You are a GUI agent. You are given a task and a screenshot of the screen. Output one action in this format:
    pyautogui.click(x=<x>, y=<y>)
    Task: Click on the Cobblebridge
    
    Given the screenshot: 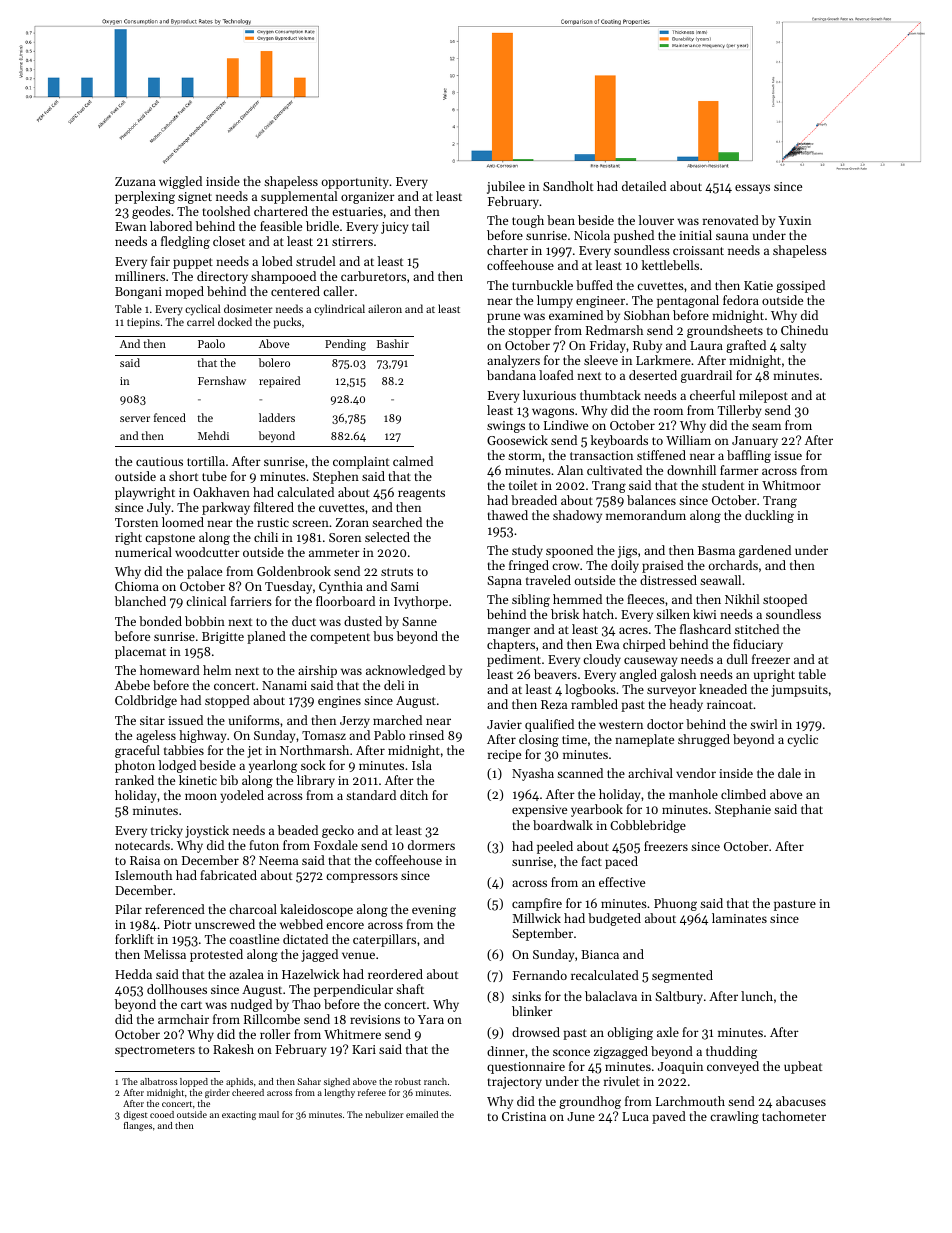 What is the action you would take?
    pyautogui.click(x=648, y=826)
